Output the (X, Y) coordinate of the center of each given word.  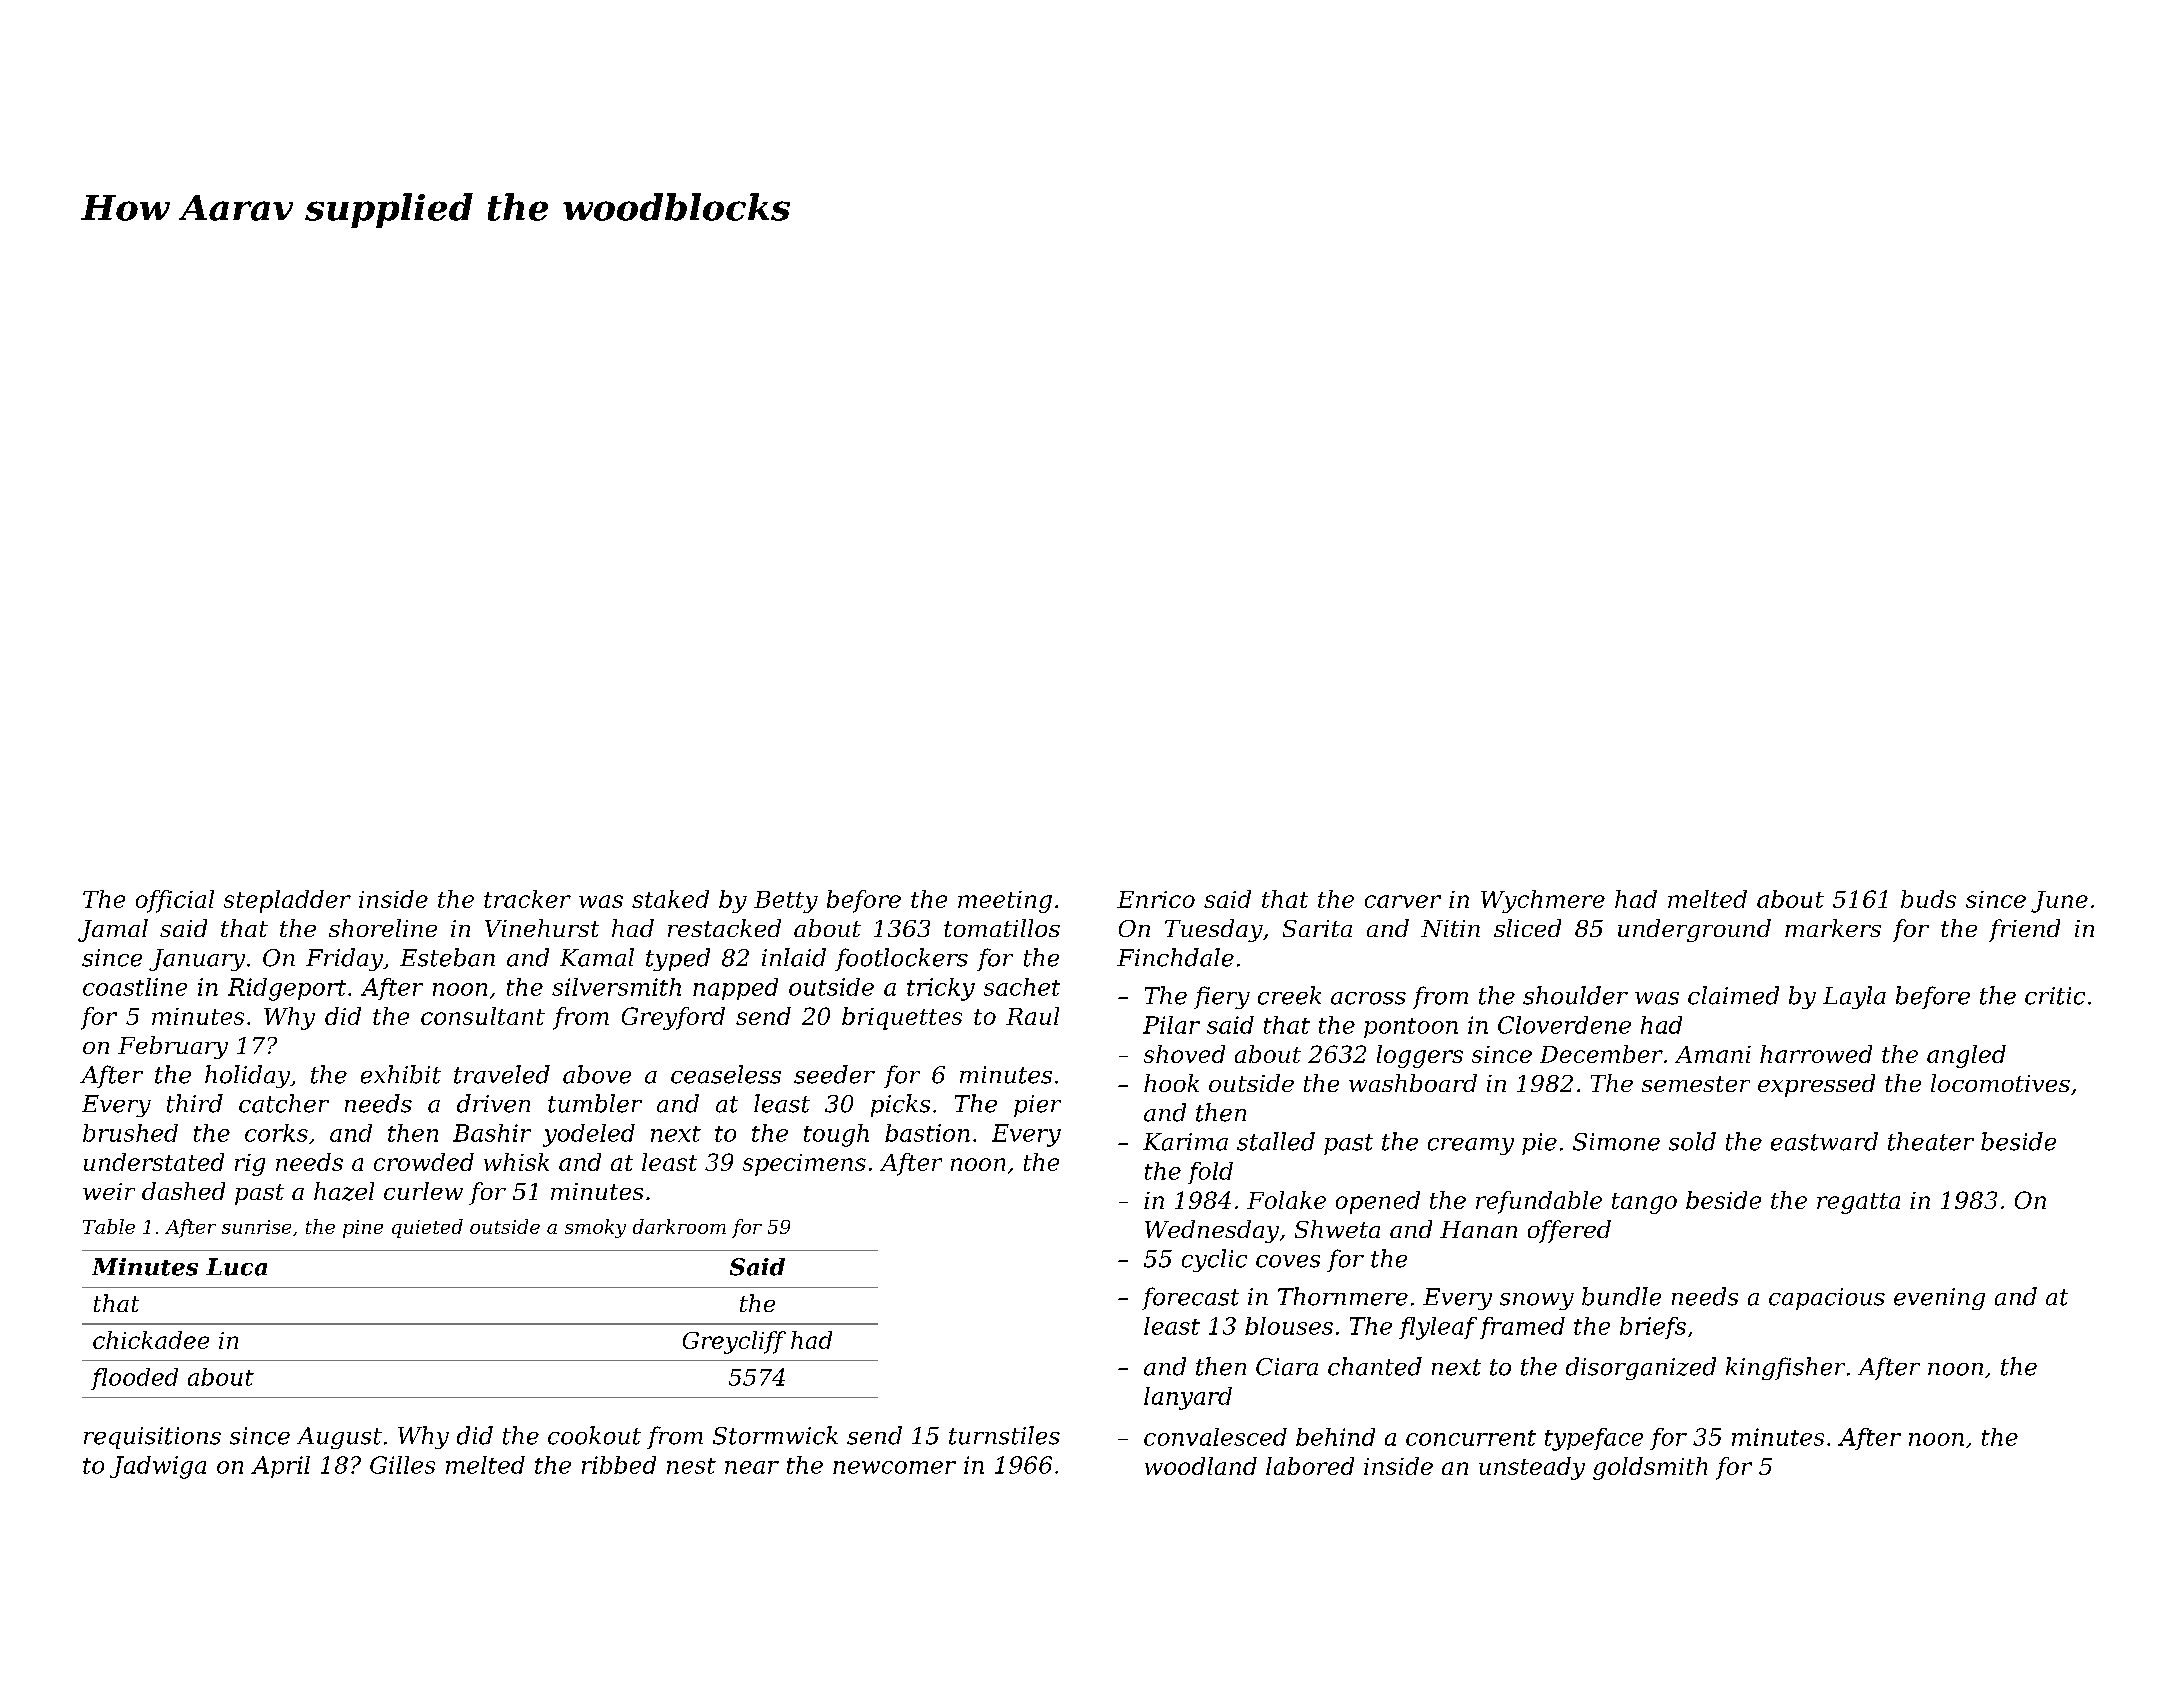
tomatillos (1002, 928)
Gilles (402, 1465)
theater (1931, 1141)
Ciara (1287, 1367)
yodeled (589, 1135)
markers (1833, 928)
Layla (1854, 997)
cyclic (1214, 1260)
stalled (1276, 1141)
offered (1569, 1231)
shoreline (383, 928)
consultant (483, 1016)
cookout (594, 1435)
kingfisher (1785, 1368)
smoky (595, 1228)
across (1368, 998)
